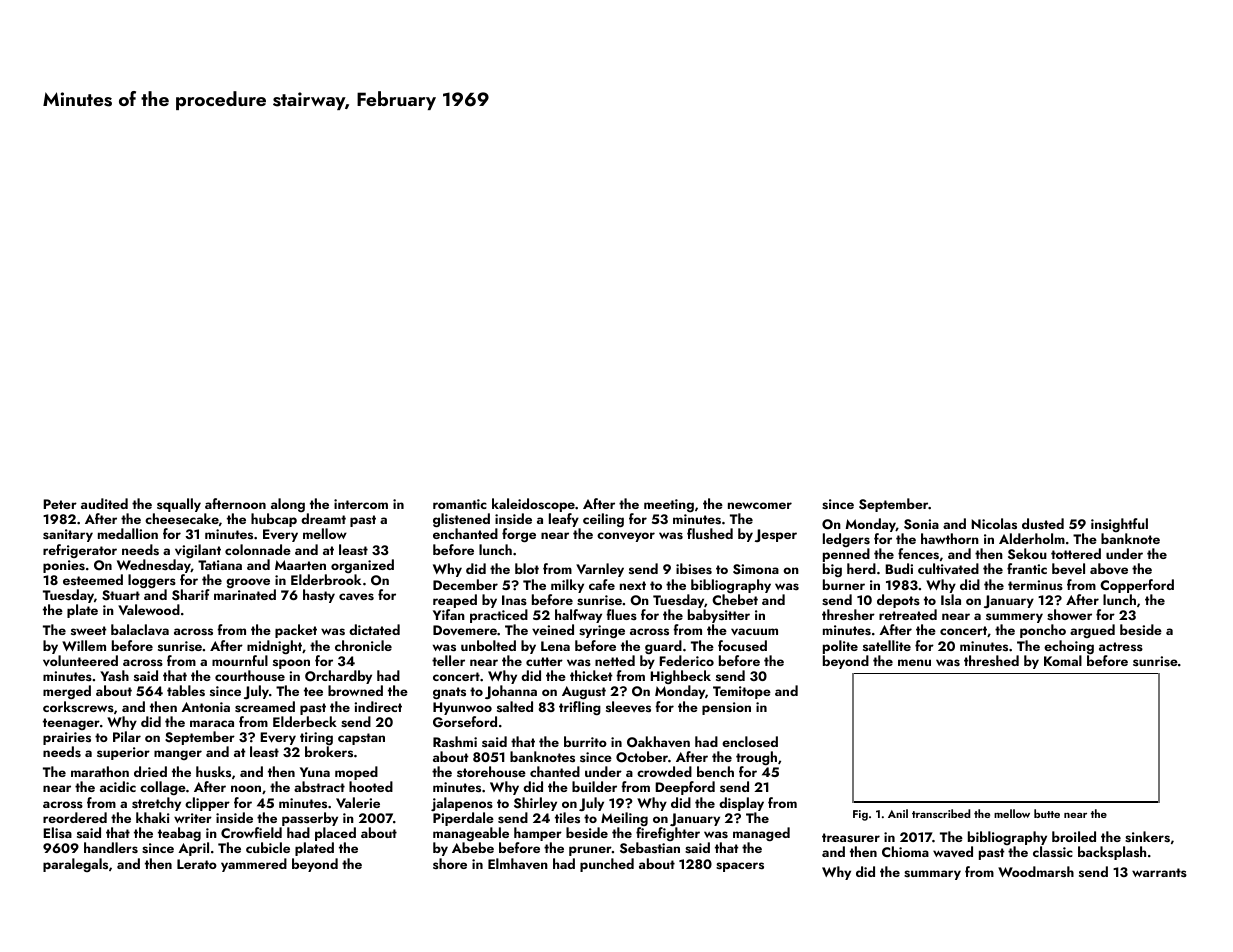  I want to click on waved, so click(953, 852).
